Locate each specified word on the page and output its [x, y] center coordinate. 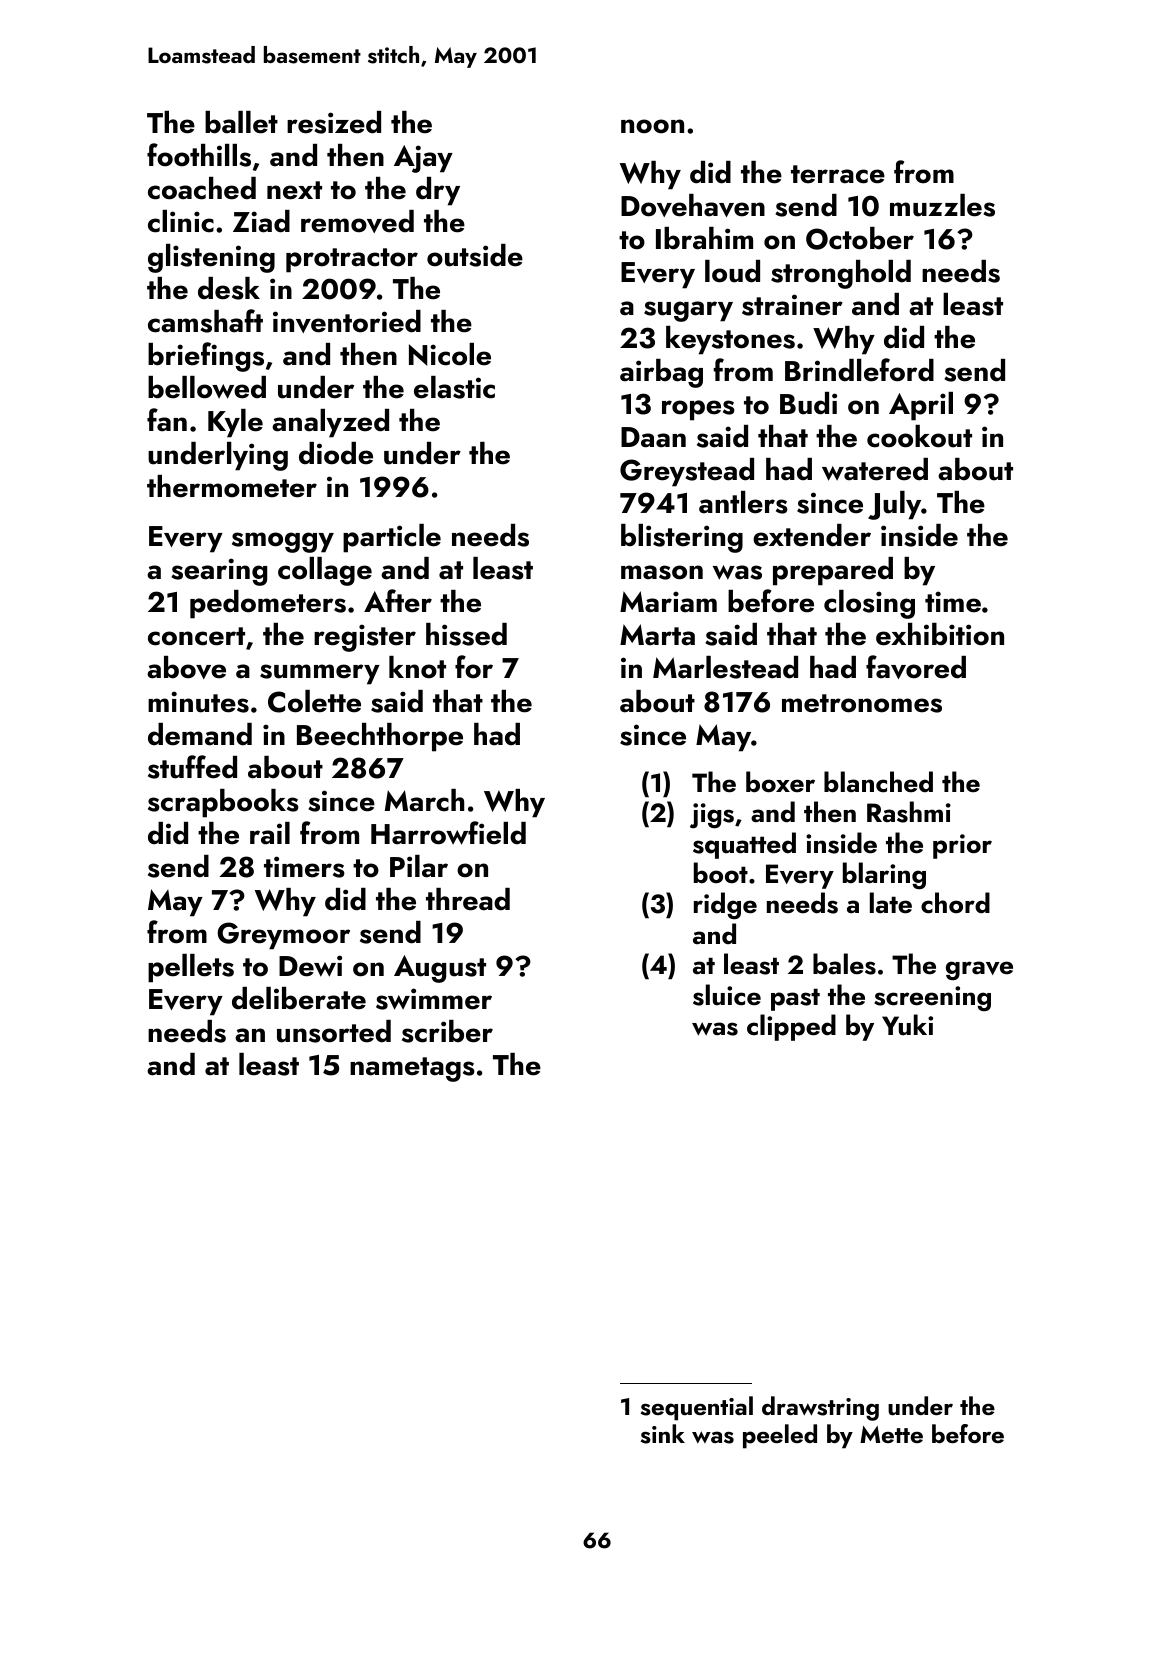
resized [334, 122]
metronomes [862, 703]
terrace [838, 174]
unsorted [334, 1031]
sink [663, 1434]
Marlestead [725, 667]
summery [320, 674]
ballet [241, 122]
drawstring [820, 1408]
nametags [412, 1069]
